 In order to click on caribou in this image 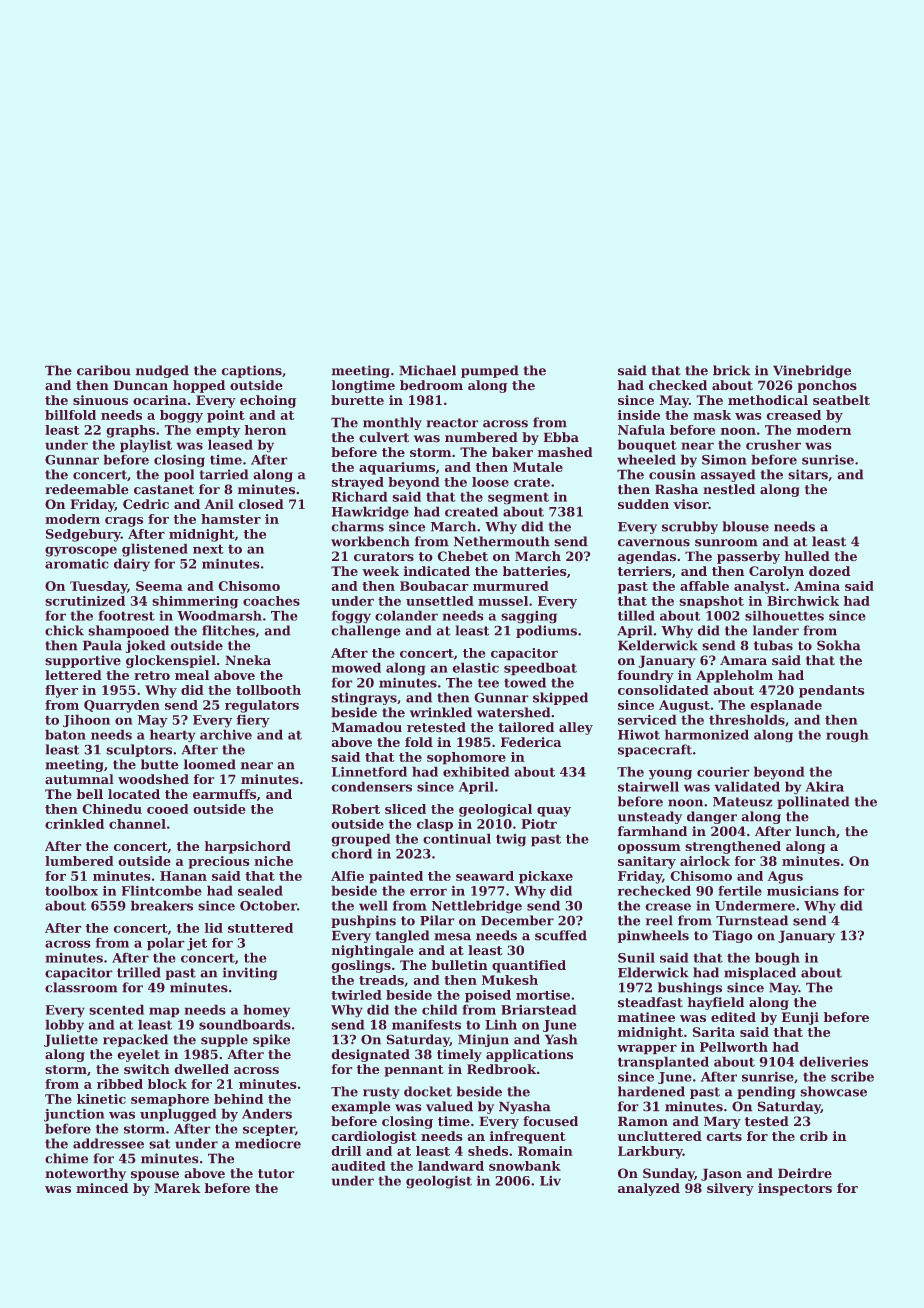, I will do `click(104, 370)`.
